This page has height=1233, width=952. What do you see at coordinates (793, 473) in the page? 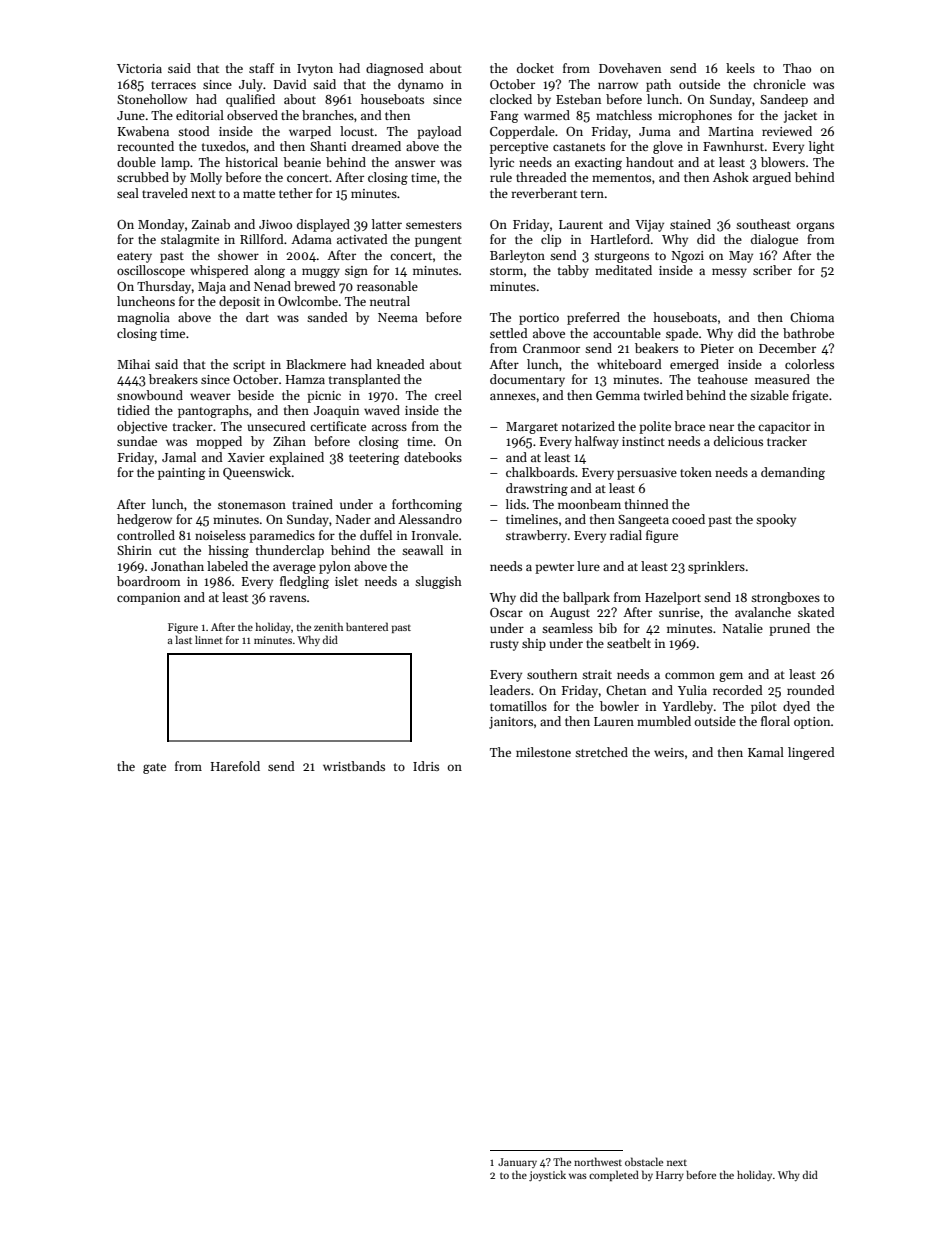
I see `demanding` at bounding box center [793, 473].
